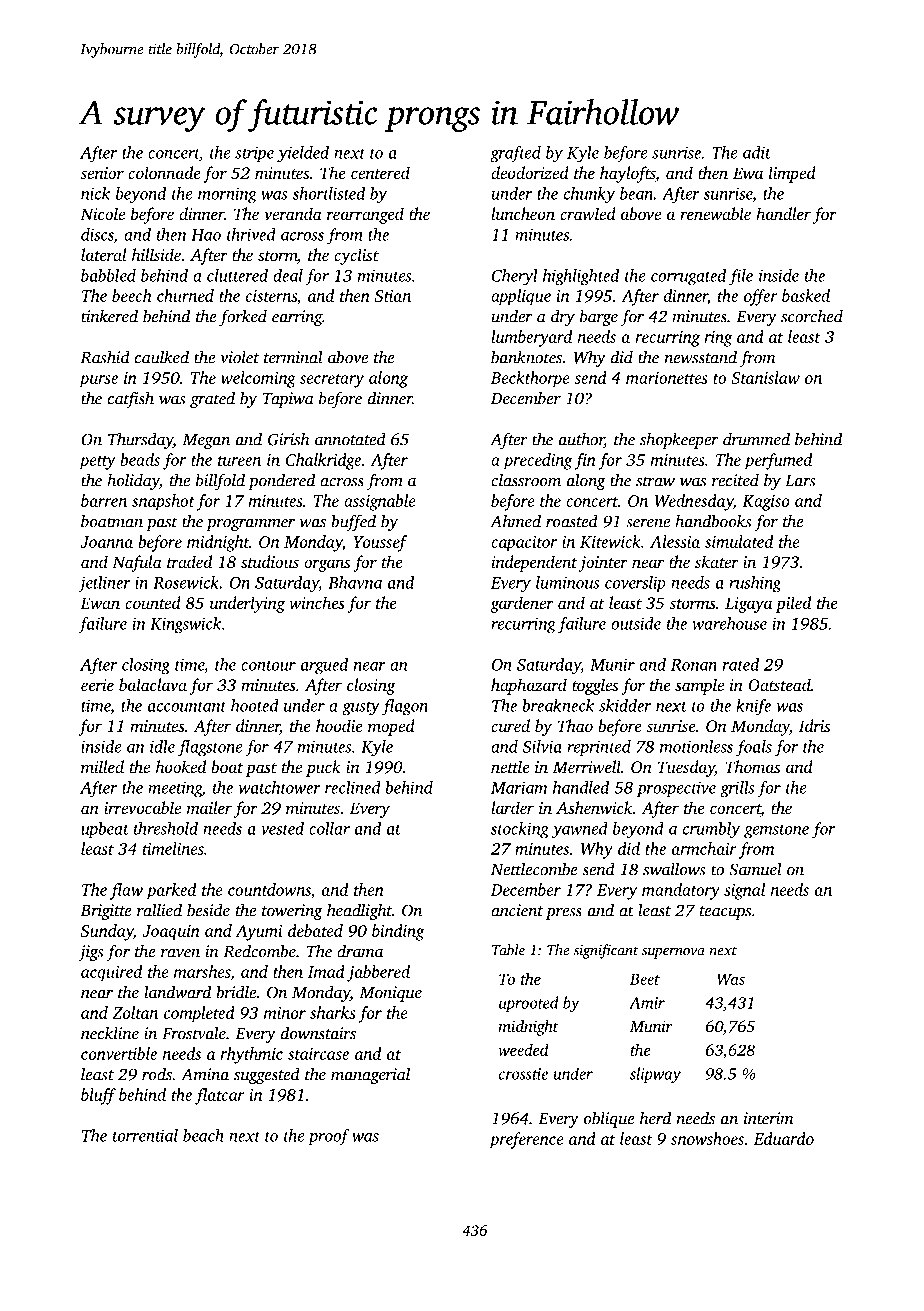  I want to click on grafted, so click(515, 154).
